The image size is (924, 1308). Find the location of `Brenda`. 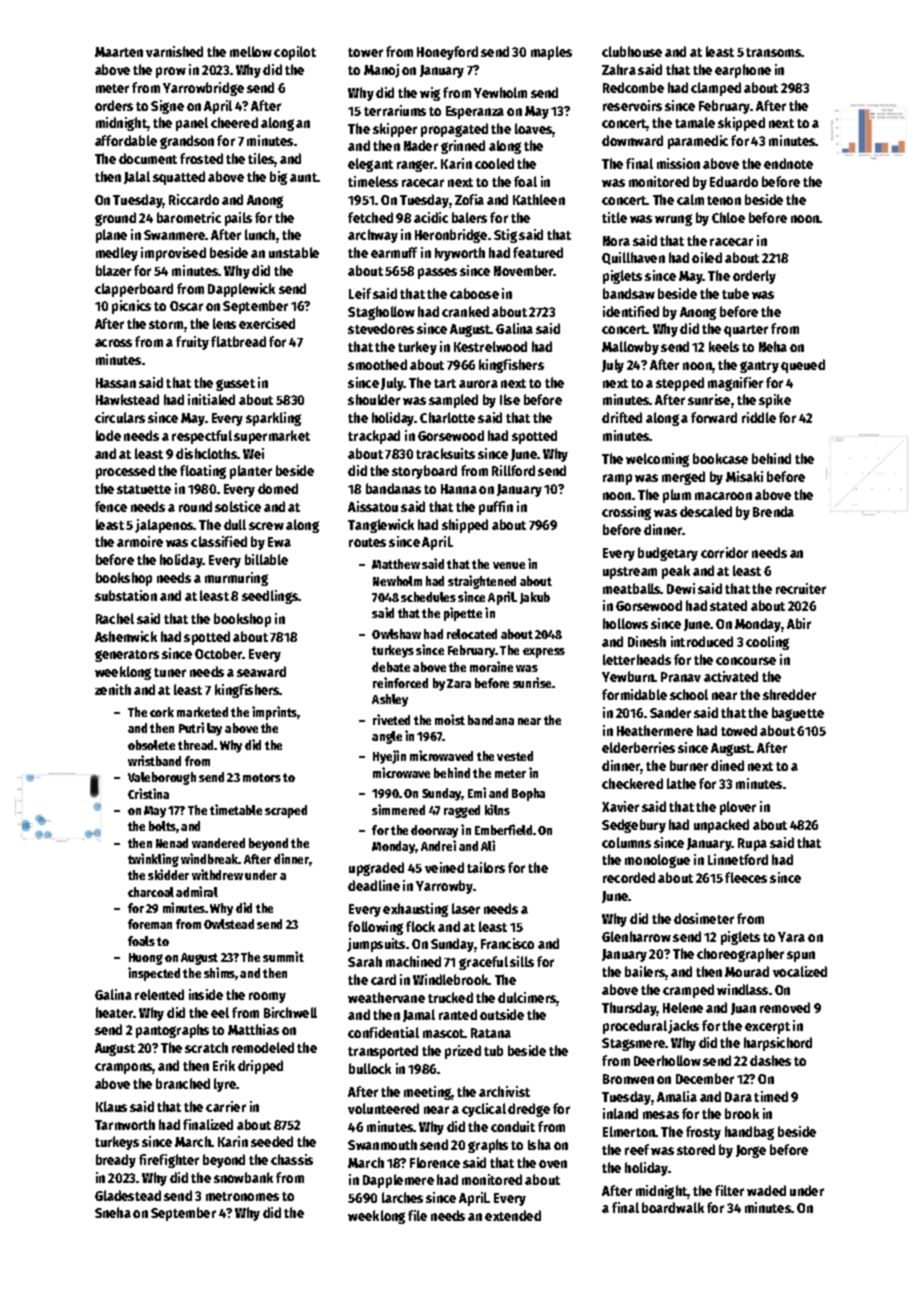

Brenda is located at coordinates (773, 511).
